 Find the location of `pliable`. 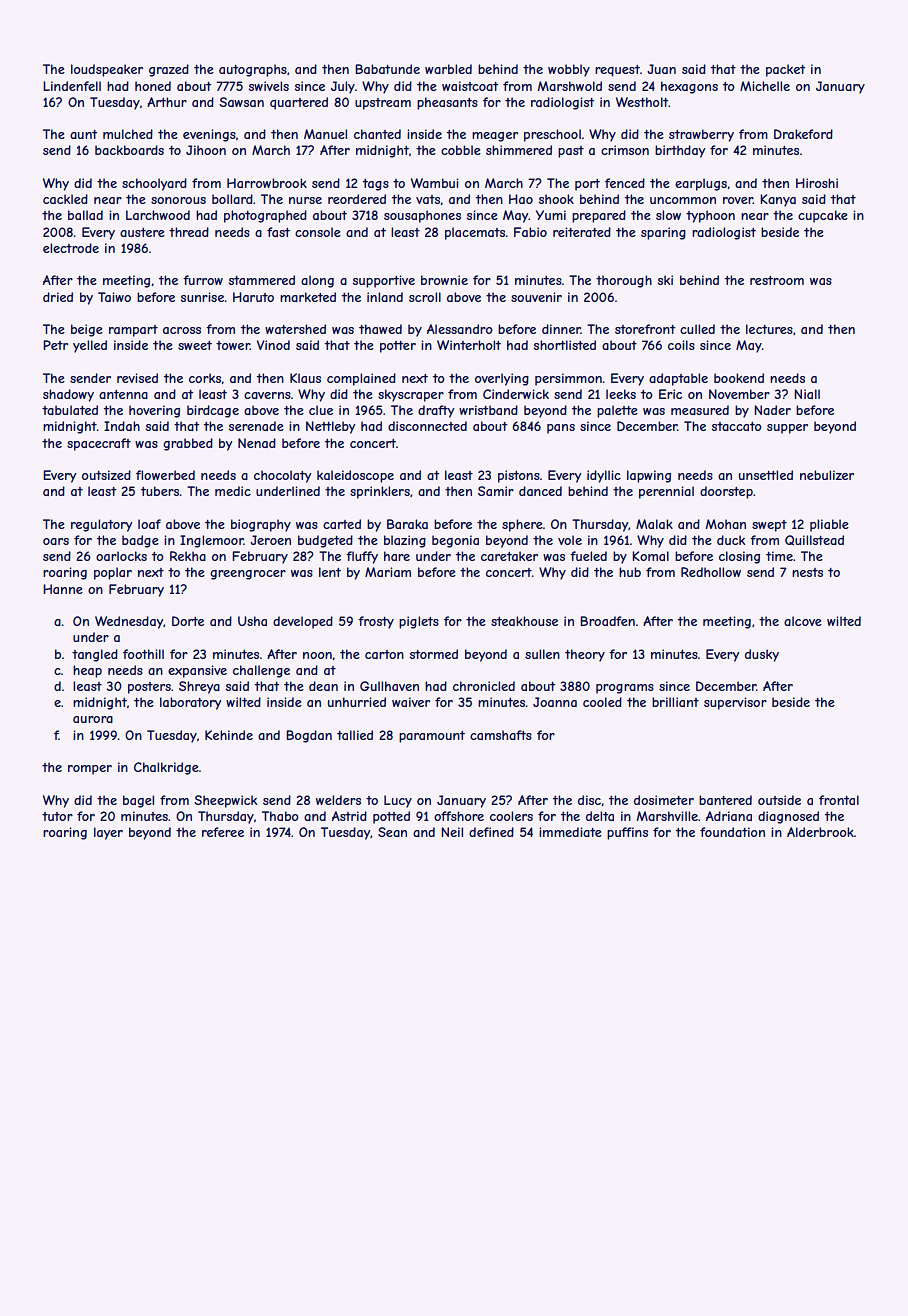

pliable is located at coordinates (829, 525).
